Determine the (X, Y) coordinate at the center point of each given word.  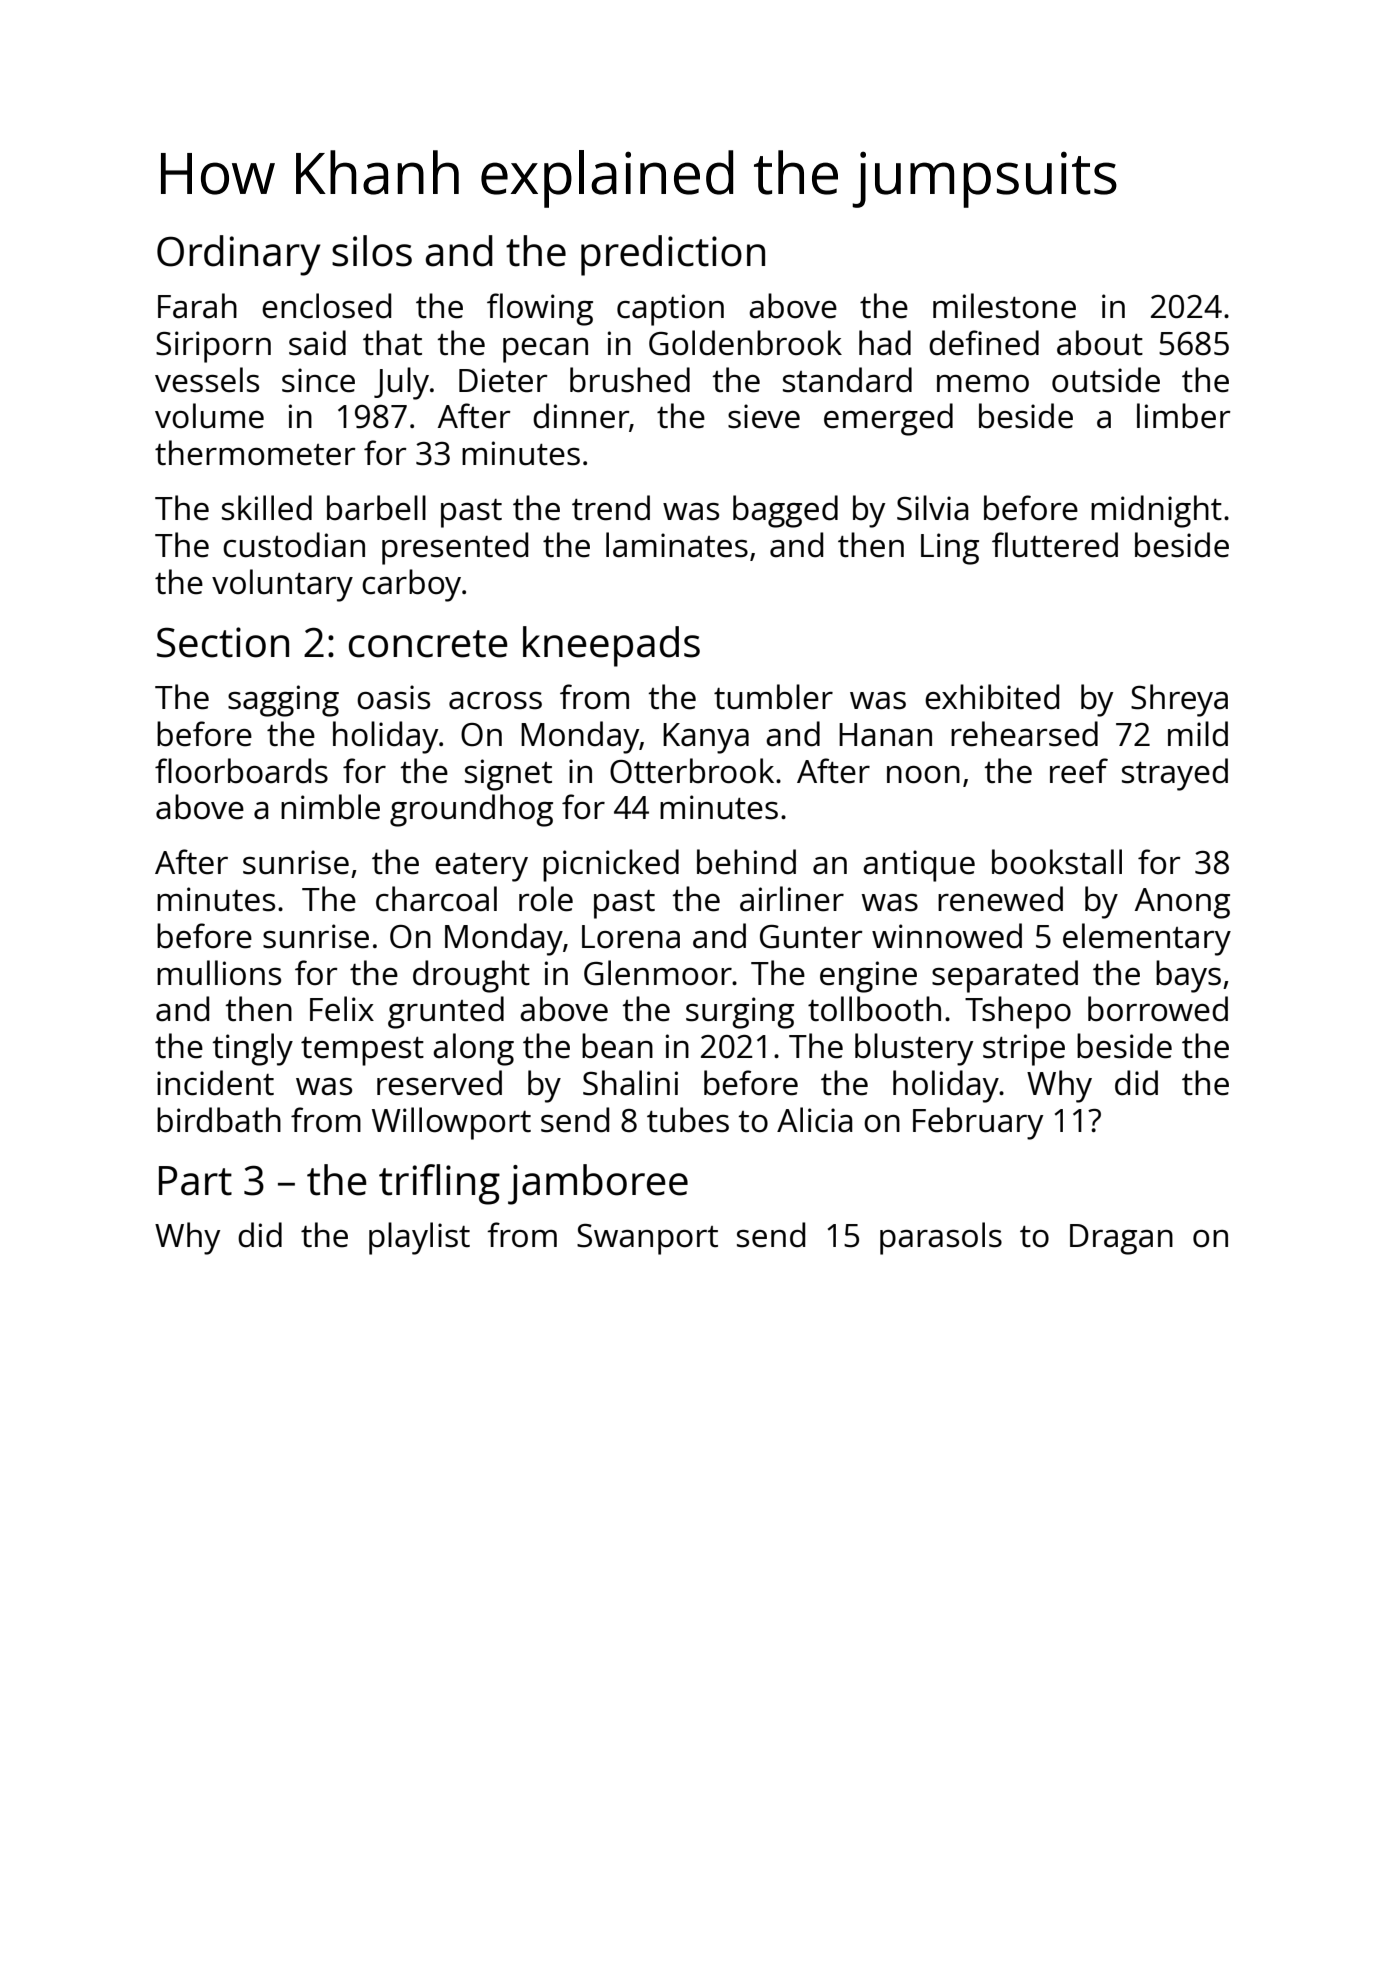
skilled (267, 508)
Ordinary (239, 255)
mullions (219, 973)
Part (195, 1181)
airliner (792, 899)
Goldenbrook (745, 343)
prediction (673, 255)
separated (1005, 976)
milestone (1004, 306)
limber (1184, 416)
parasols (941, 1238)
